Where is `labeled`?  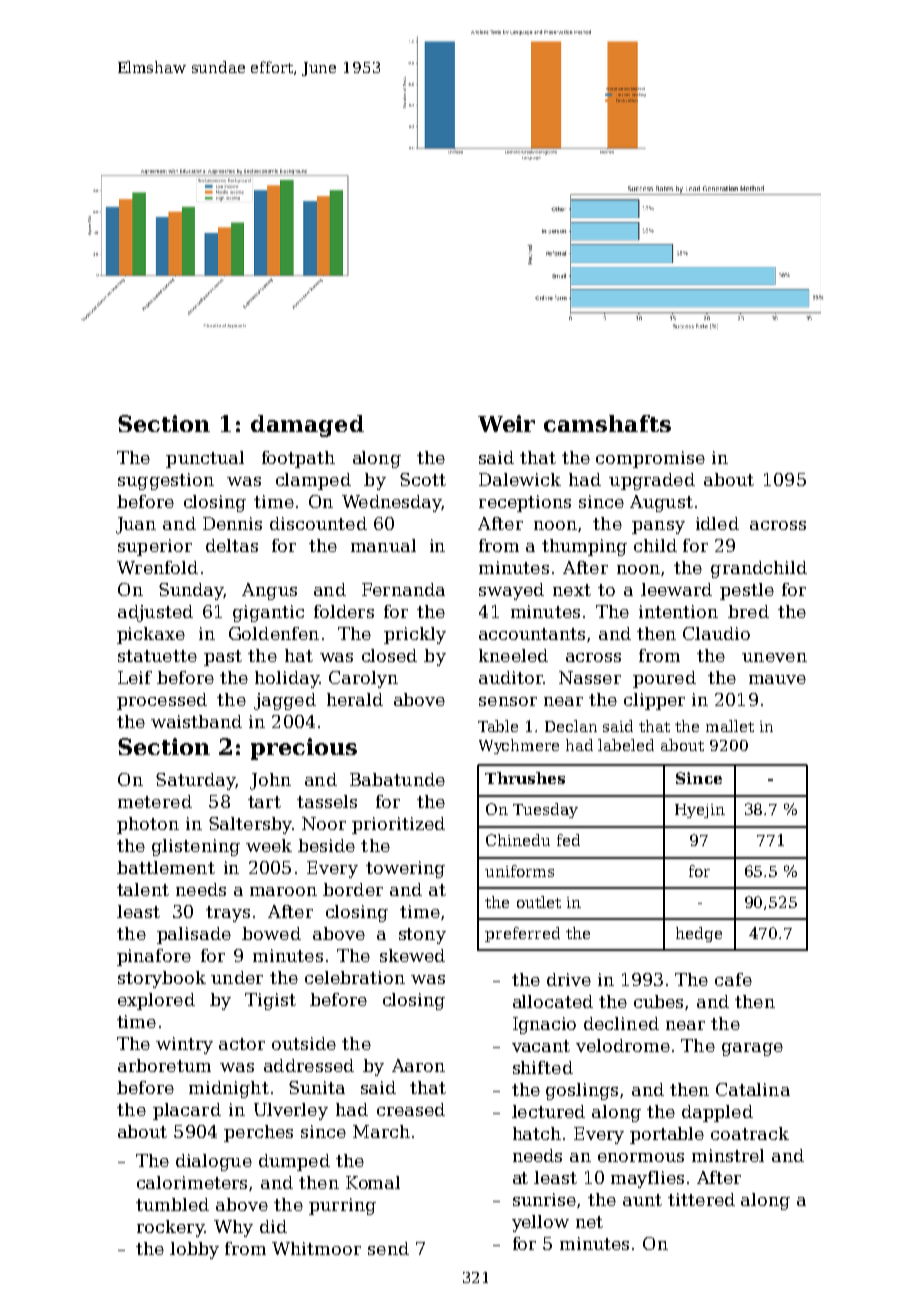 labeled is located at coordinates (626, 745).
